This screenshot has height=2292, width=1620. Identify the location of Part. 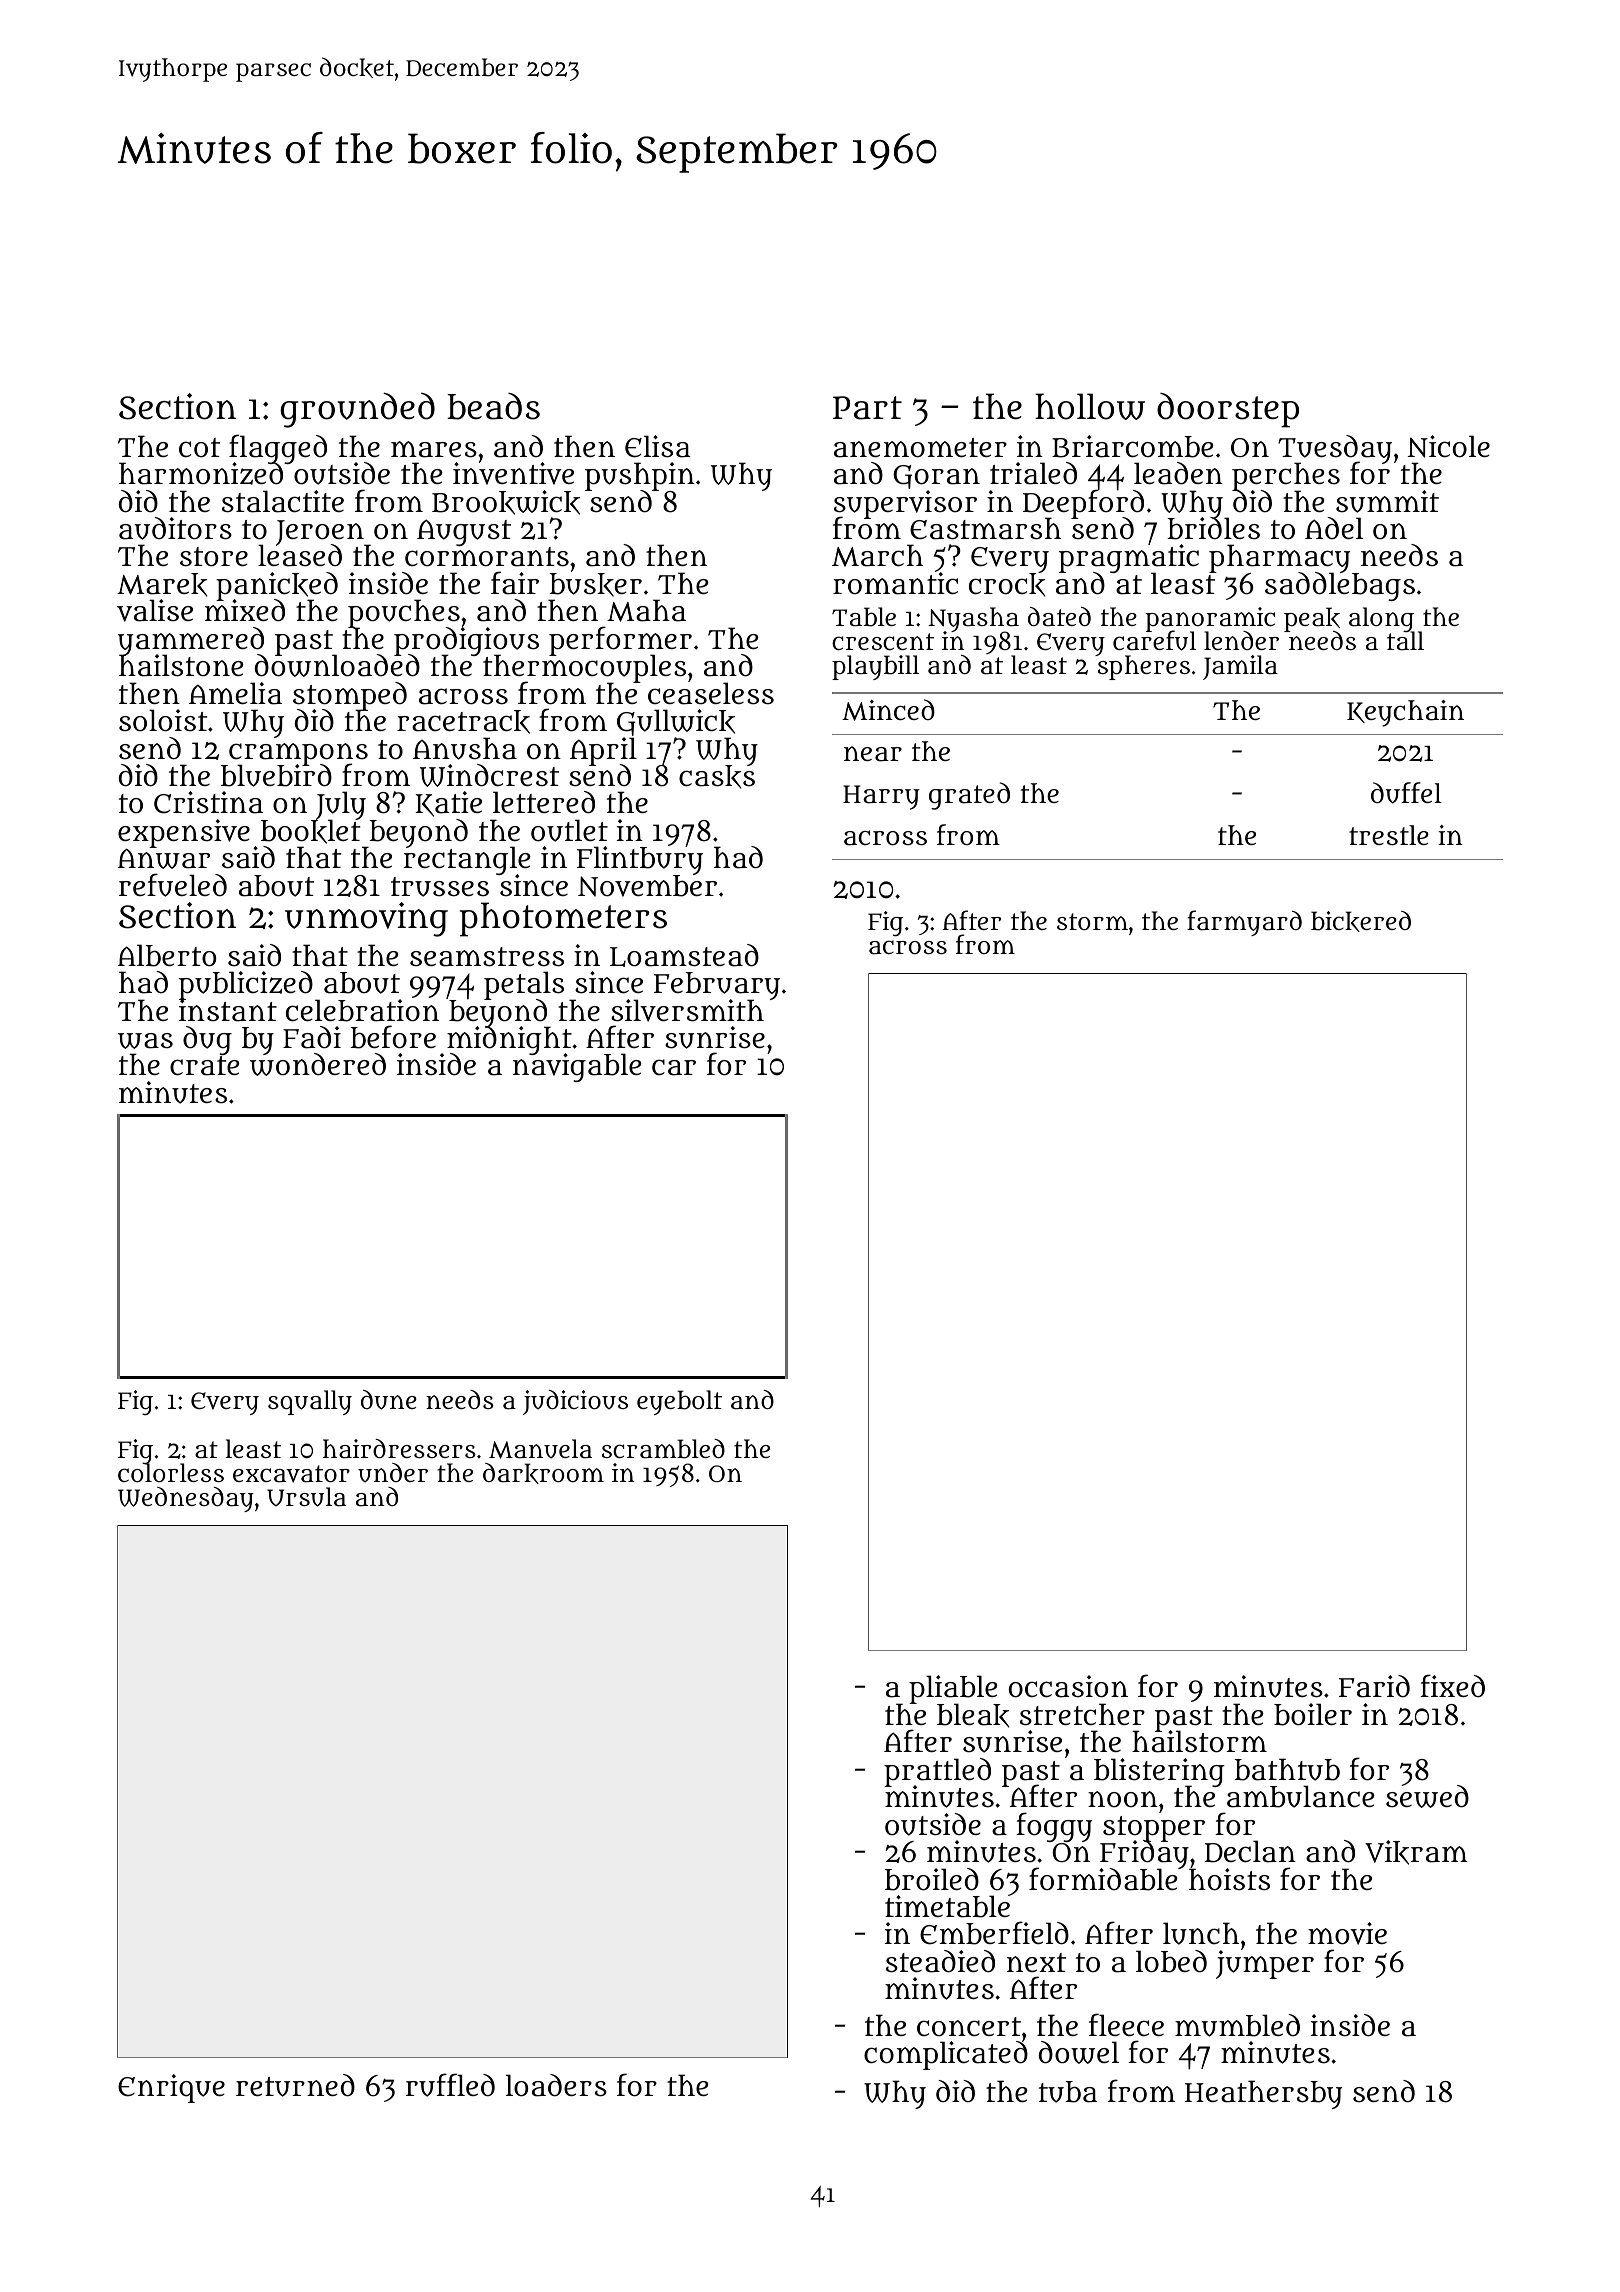
(867, 408).
